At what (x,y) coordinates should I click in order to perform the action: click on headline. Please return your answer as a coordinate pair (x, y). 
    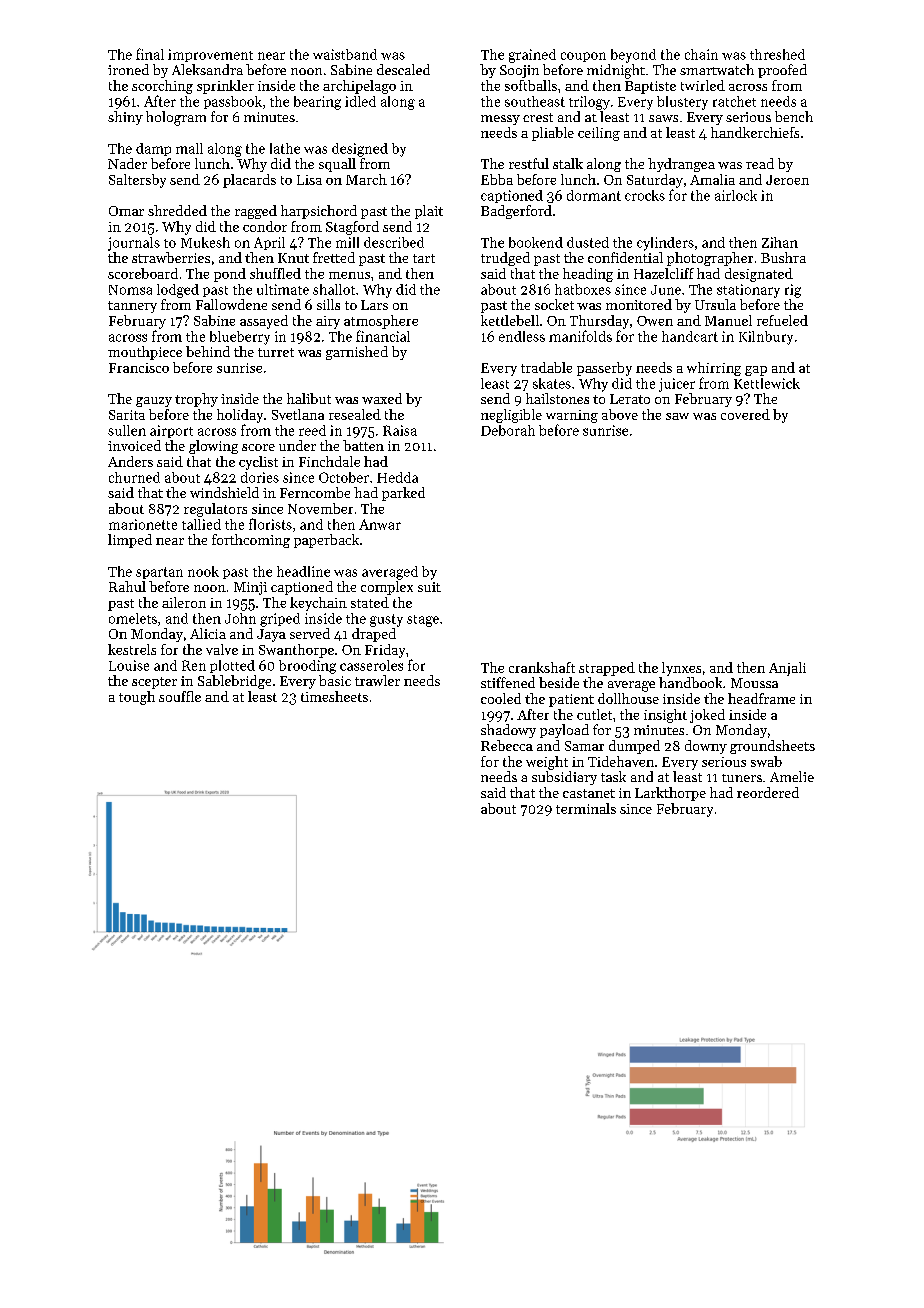
    Looking at the image, I should click on (303, 571).
